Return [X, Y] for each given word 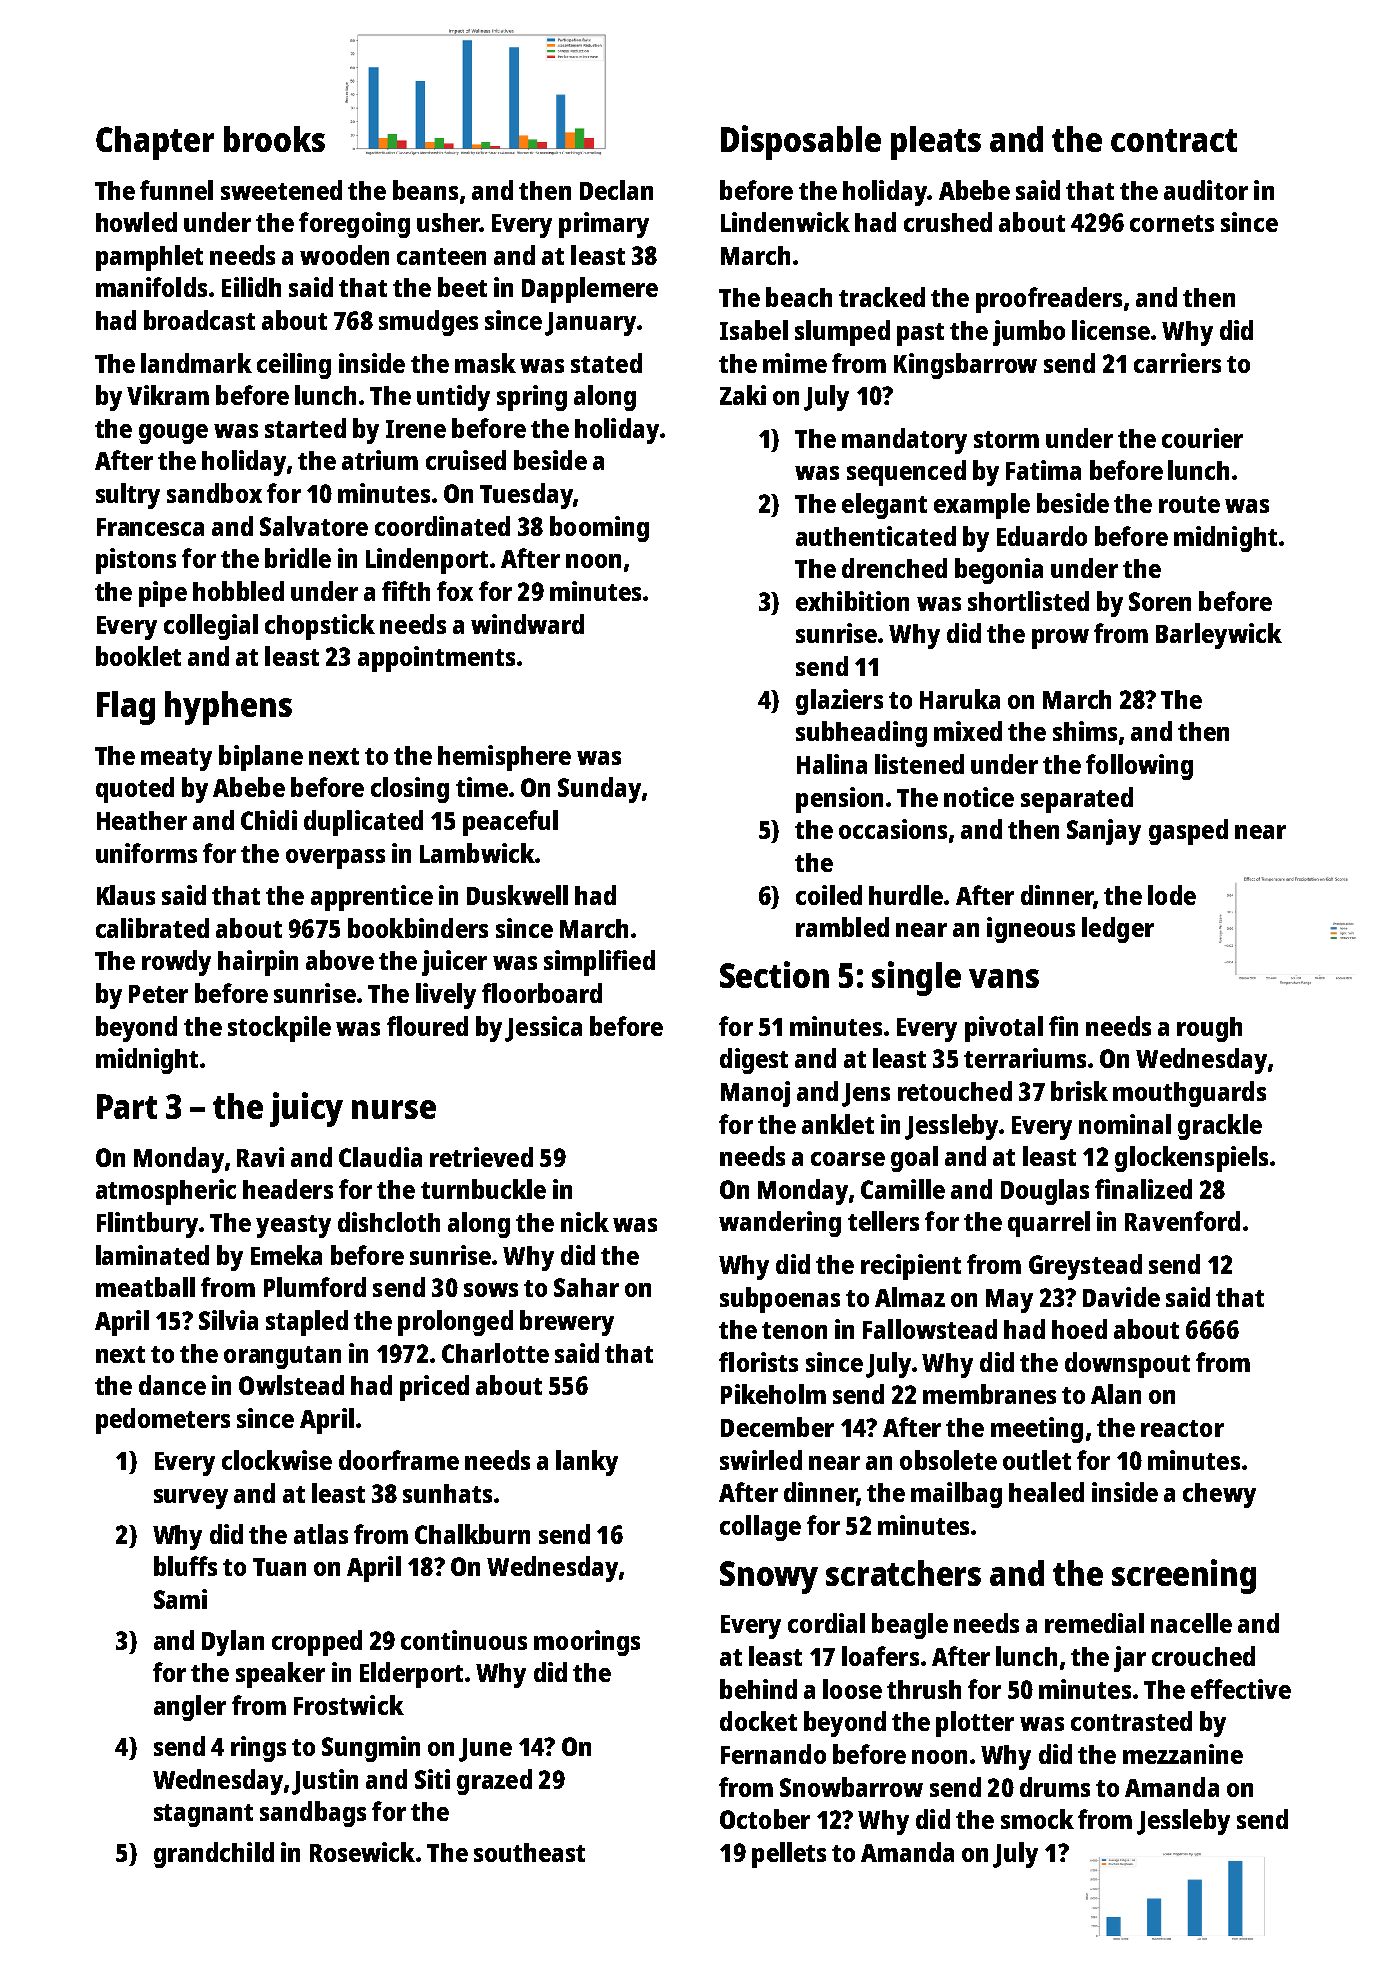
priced [434, 1388]
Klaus [126, 895]
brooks [274, 139]
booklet [138, 656]
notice [979, 797]
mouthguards [1189, 1094]
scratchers [903, 1573]
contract [1174, 140]
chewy [1219, 1495]
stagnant [203, 1815]
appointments [436, 659]
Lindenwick [785, 222]
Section [774, 974]
